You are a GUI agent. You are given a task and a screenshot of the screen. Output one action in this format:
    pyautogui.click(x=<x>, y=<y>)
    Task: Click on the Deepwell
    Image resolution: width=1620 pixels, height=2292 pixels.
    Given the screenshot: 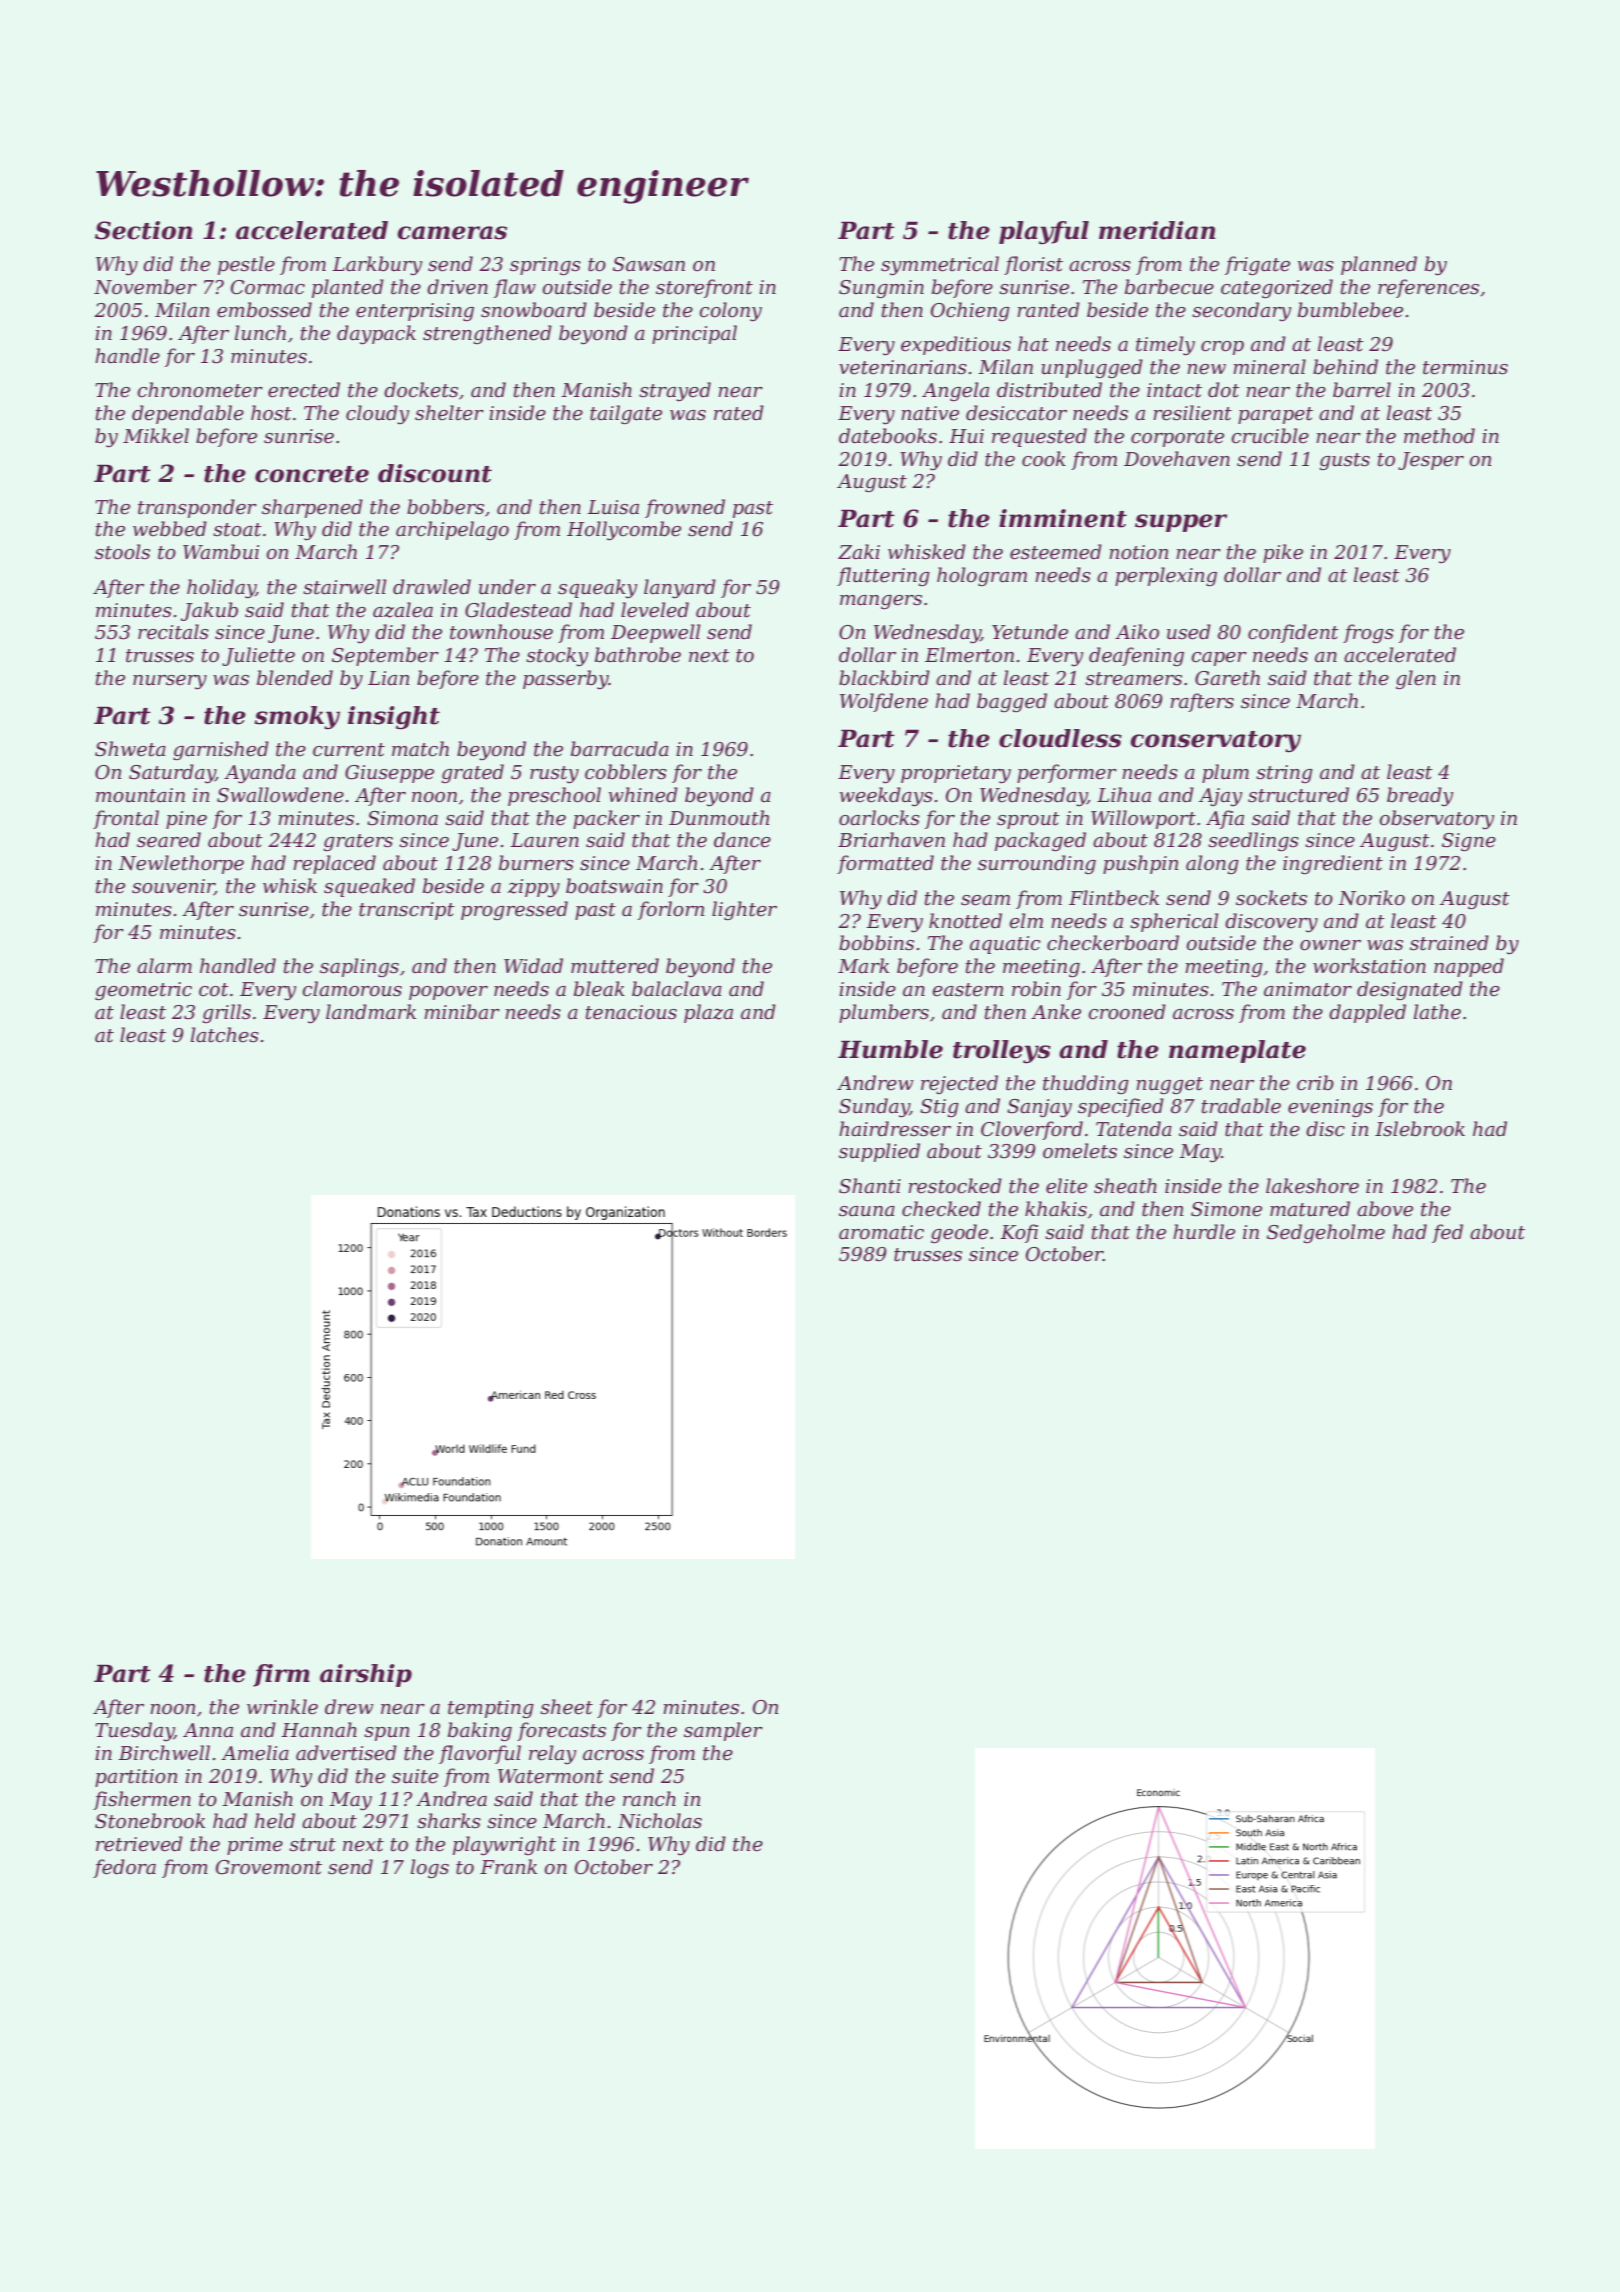 What is the action you would take?
    pyautogui.click(x=655, y=633)
